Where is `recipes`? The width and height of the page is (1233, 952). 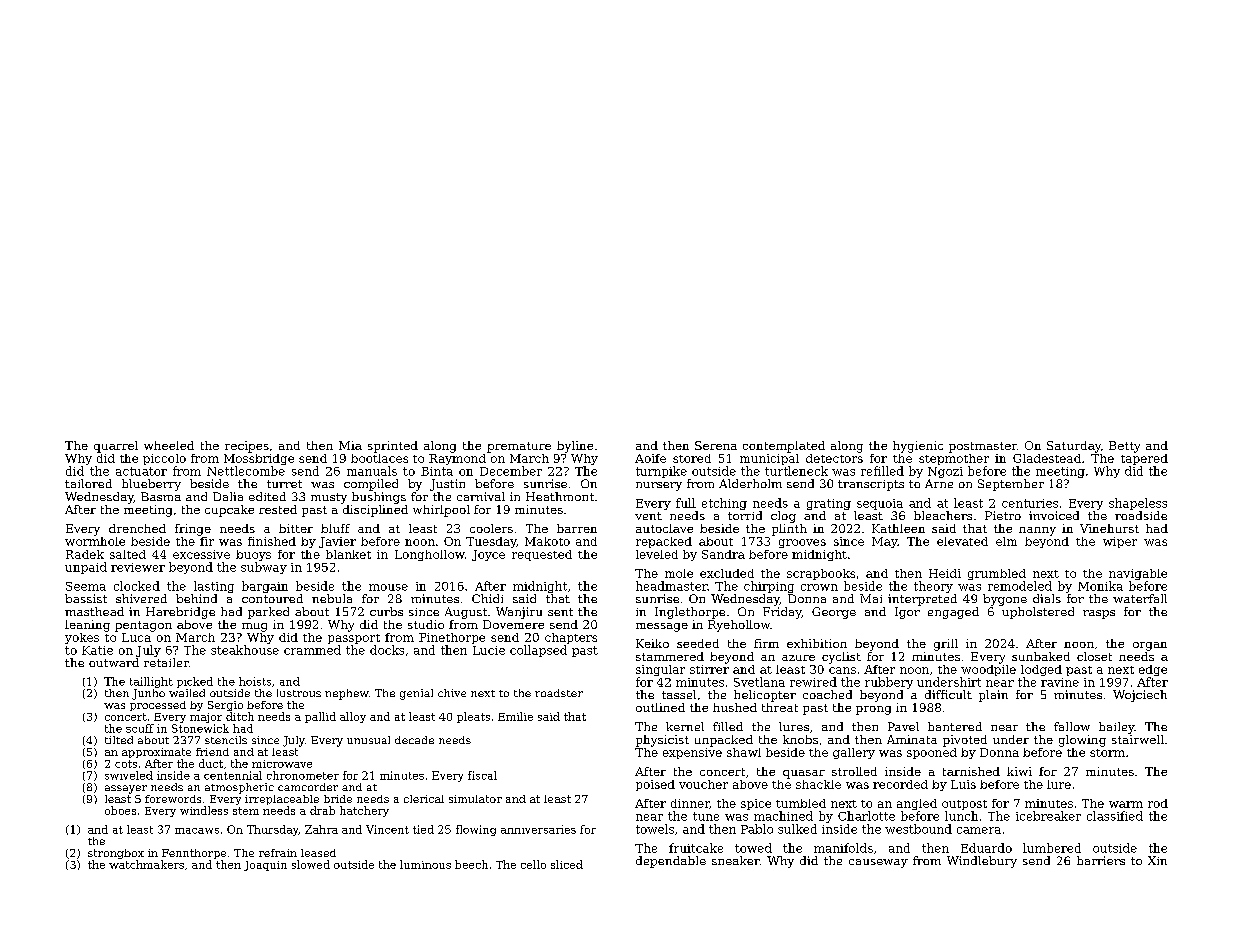
recipes is located at coordinates (247, 447).
